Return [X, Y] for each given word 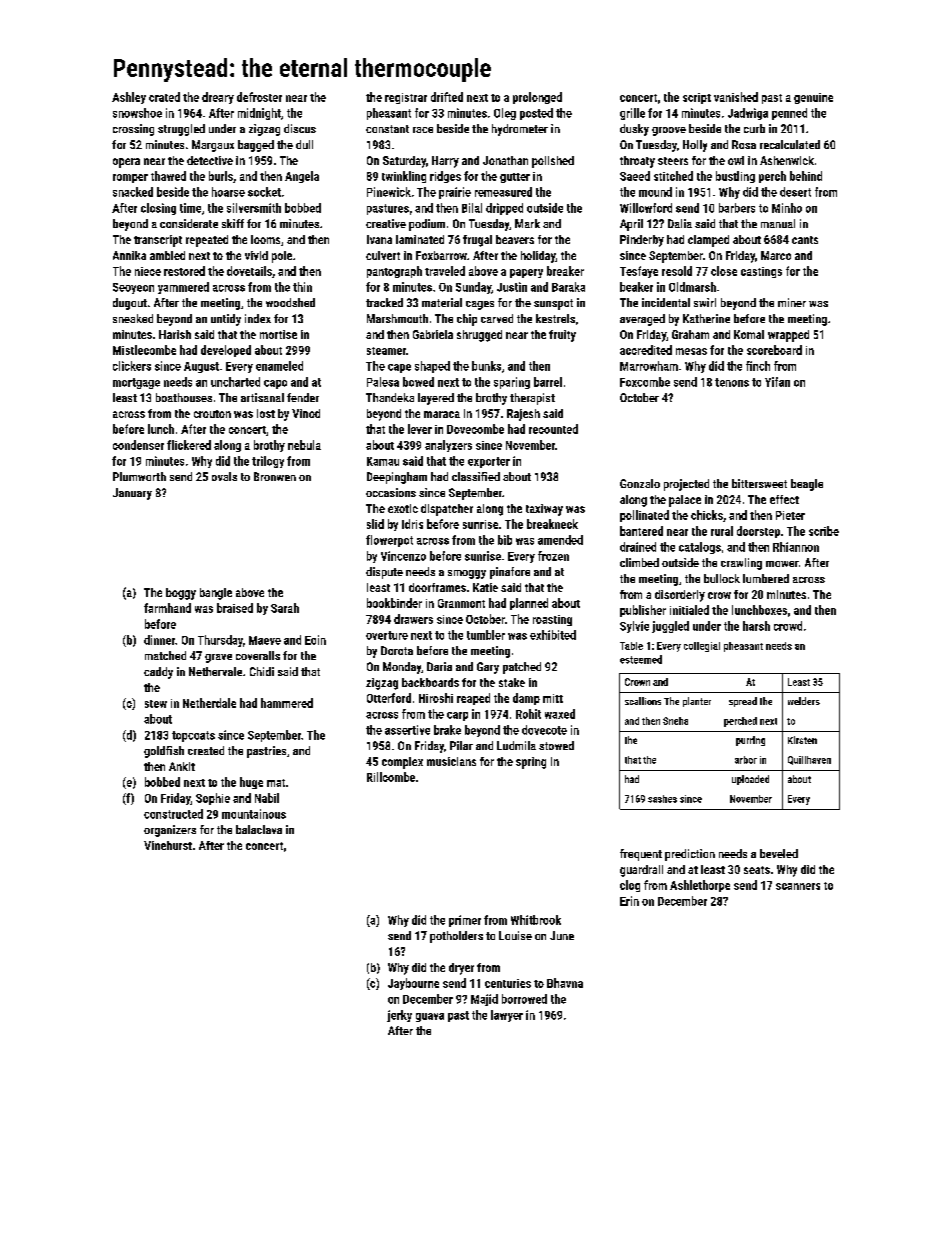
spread [743, 702]
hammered [287, 703]
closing [158, 209]
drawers [413, 619]
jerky [399, 1016]
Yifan [777, 382]
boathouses [184, 397]
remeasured [503, 192]
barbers [737, 208]
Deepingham [397, 478]
